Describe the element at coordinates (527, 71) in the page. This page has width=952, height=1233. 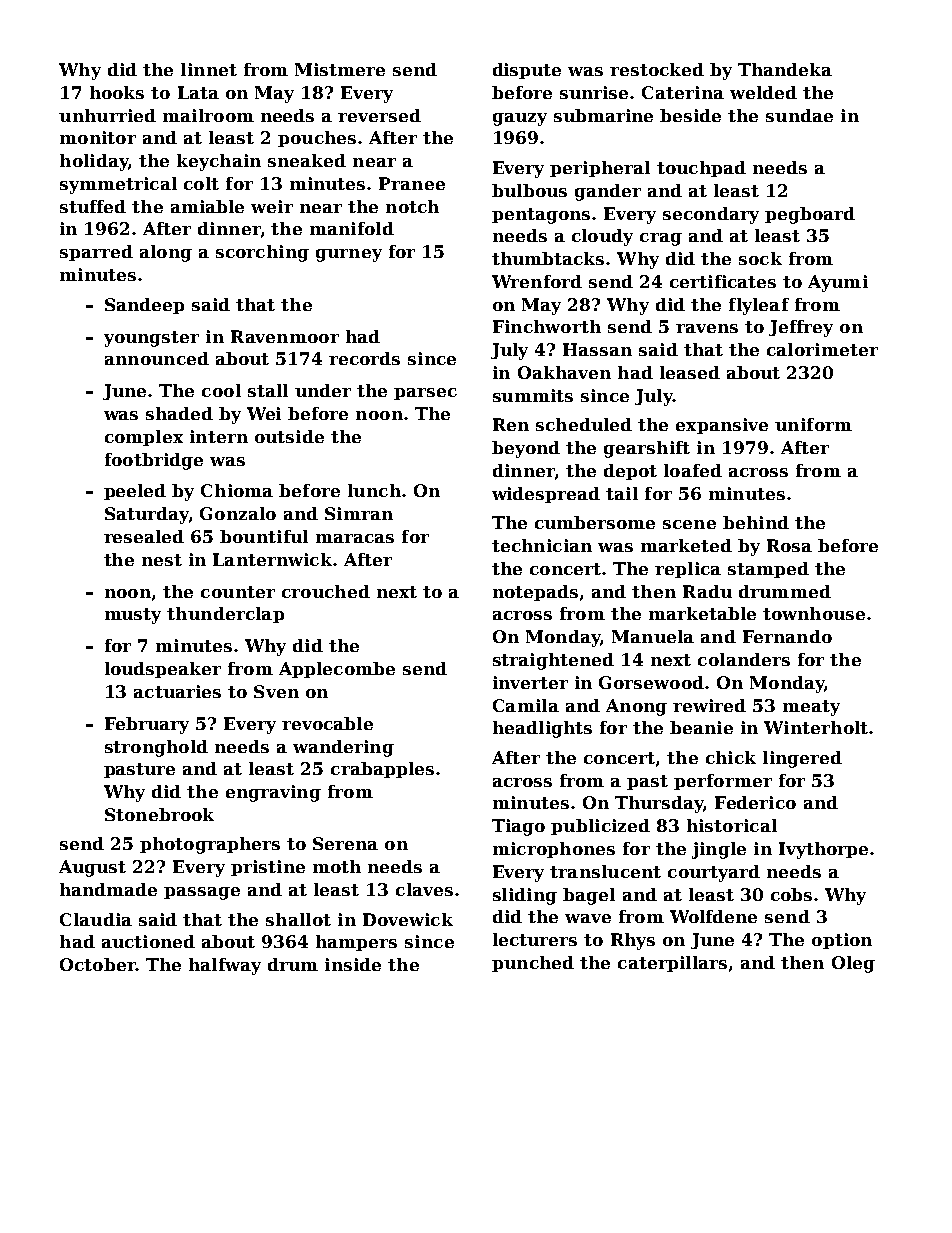
I see `dispute` at that location.
